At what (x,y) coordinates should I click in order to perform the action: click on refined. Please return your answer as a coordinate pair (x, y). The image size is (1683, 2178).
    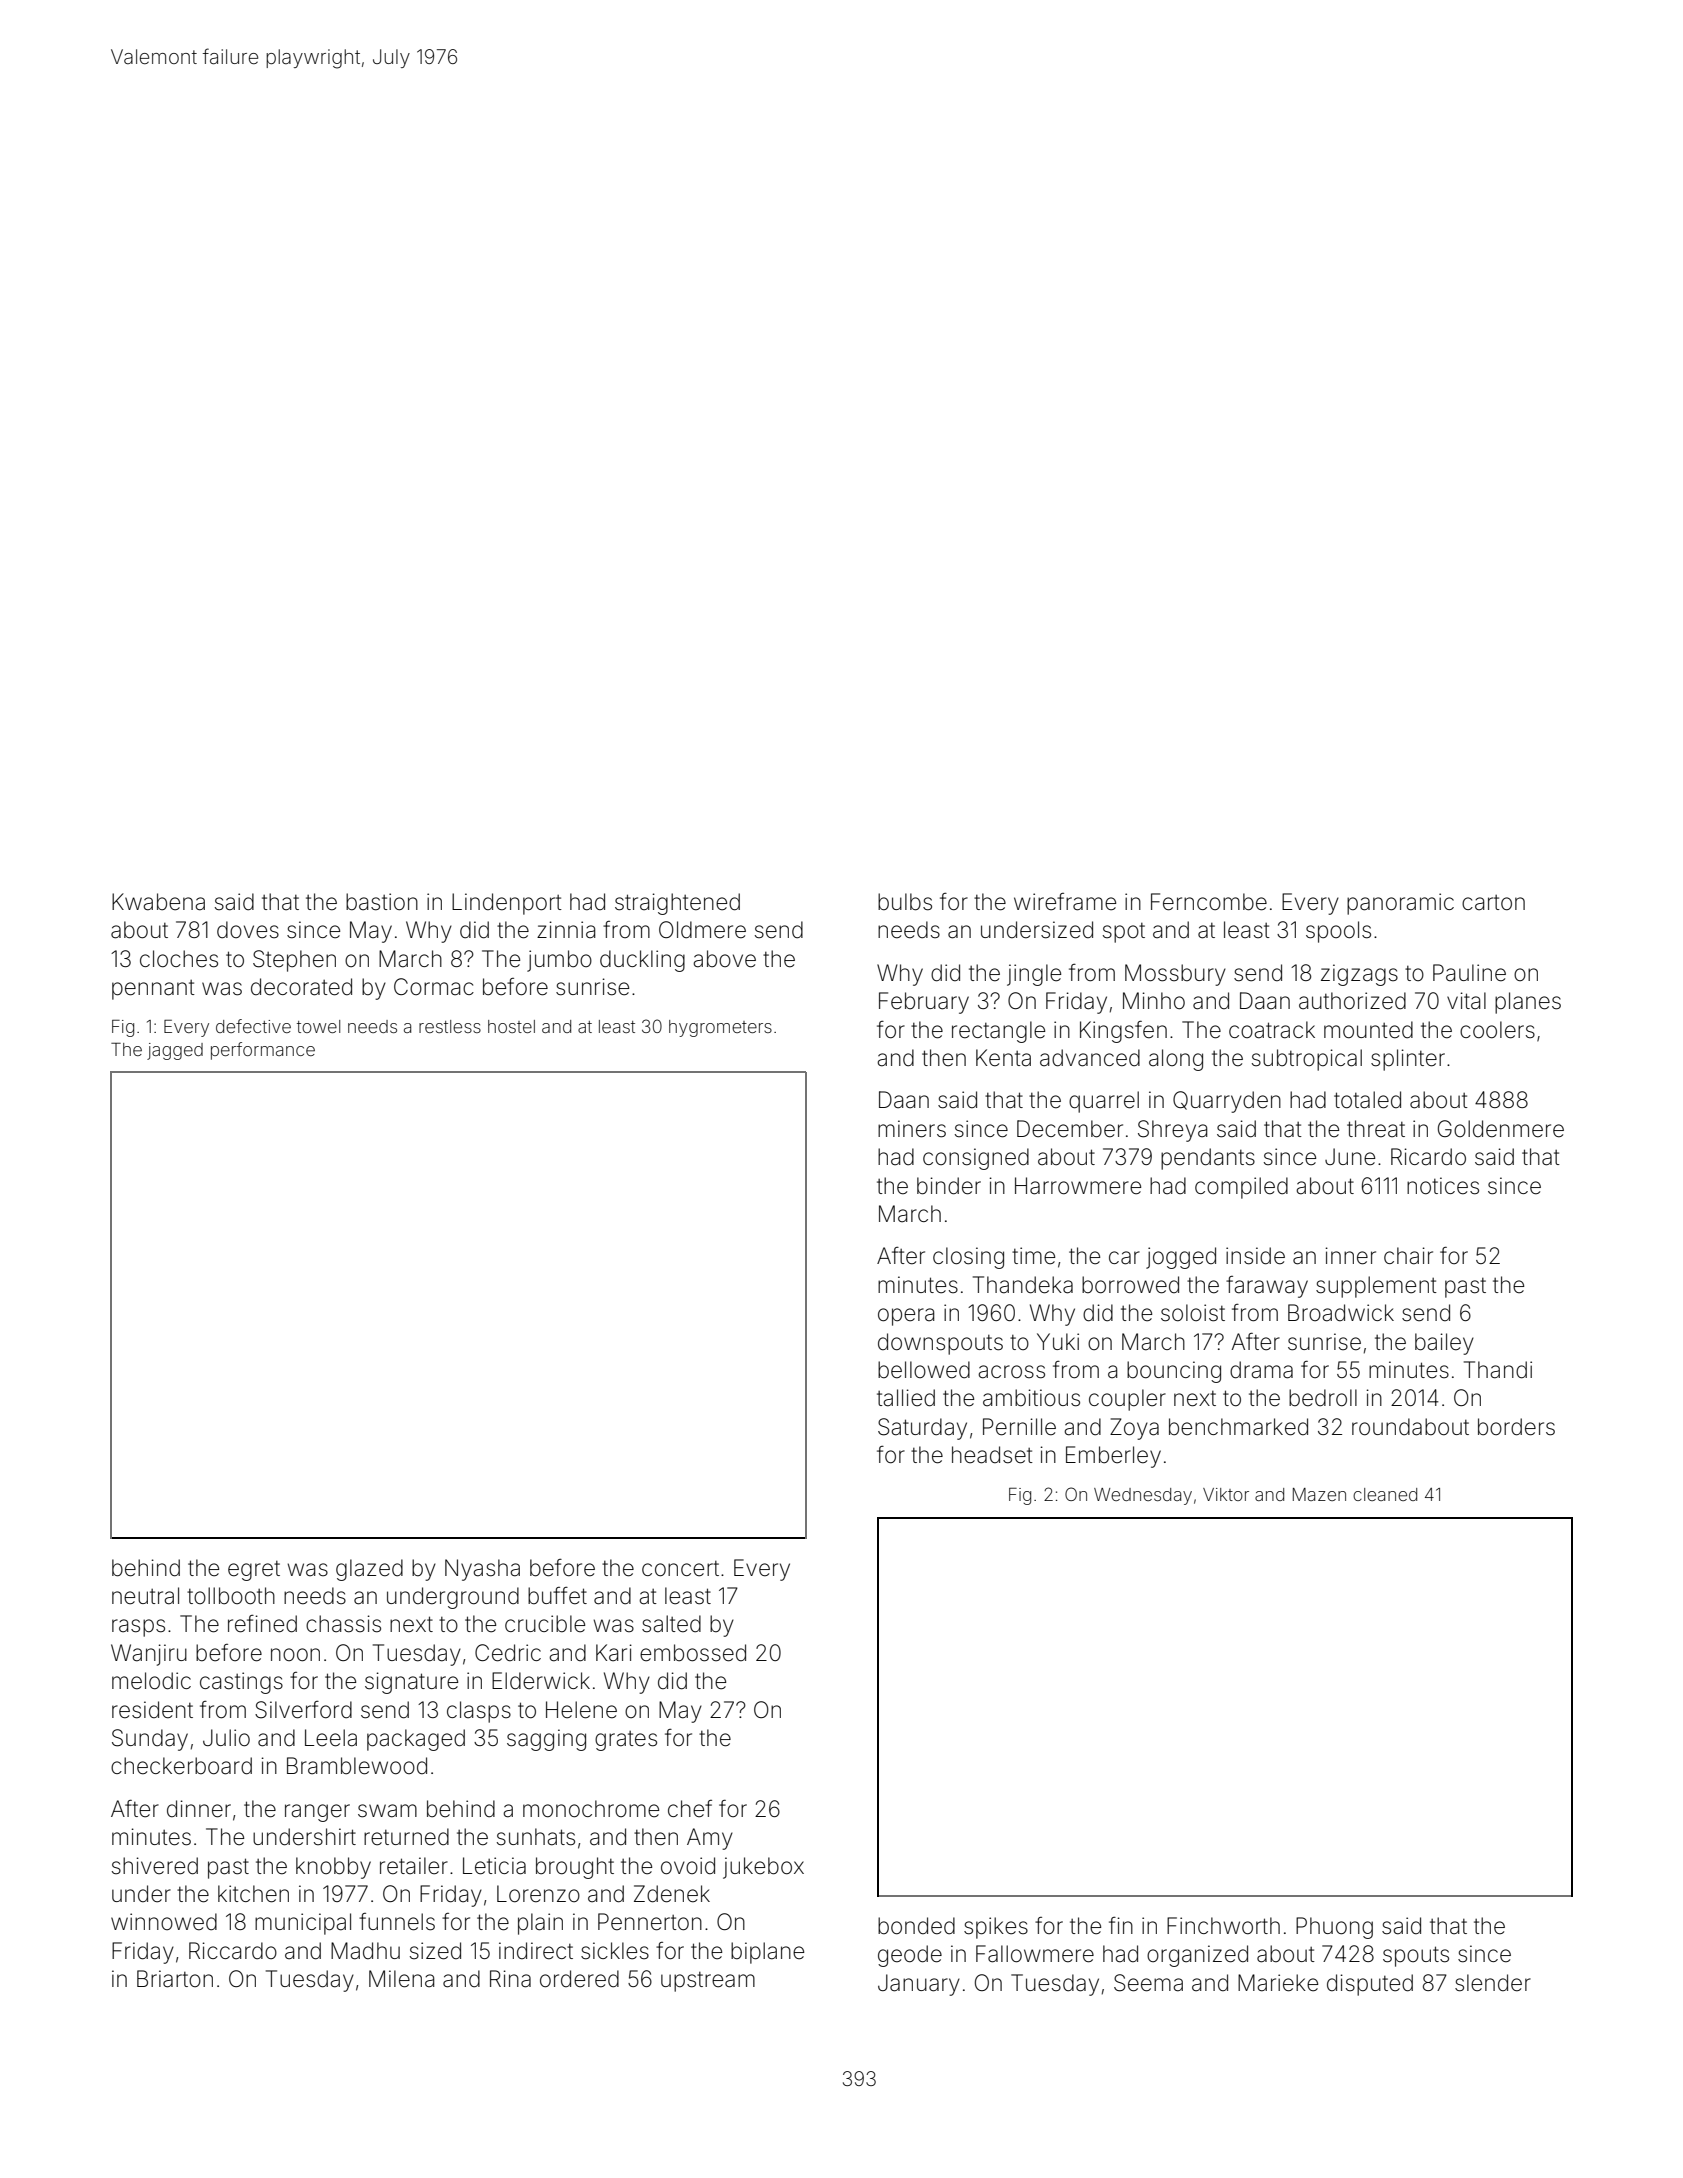
    Looking at the image, I should click on (262, 1624).
